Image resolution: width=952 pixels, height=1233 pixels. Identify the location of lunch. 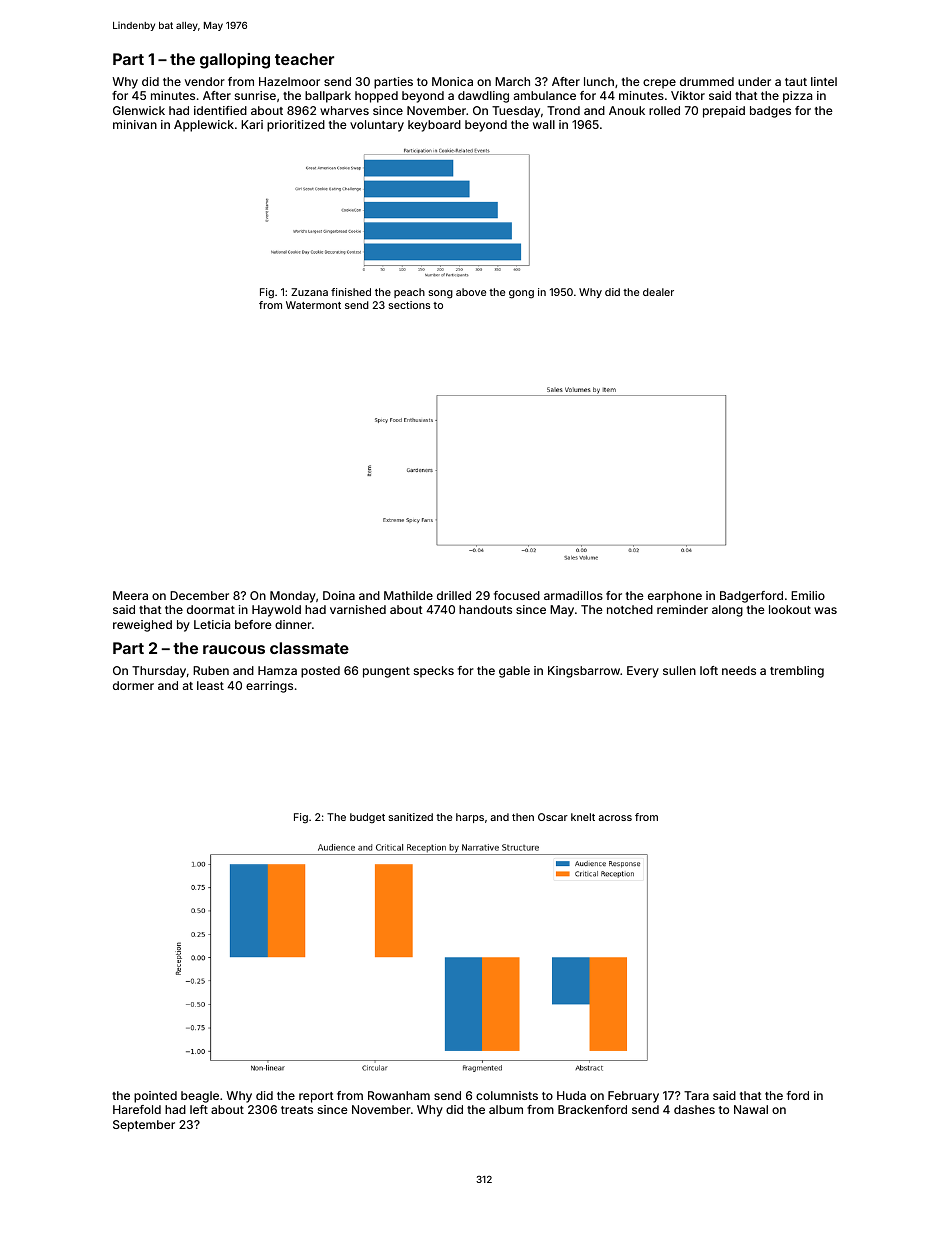
(599, 81).
